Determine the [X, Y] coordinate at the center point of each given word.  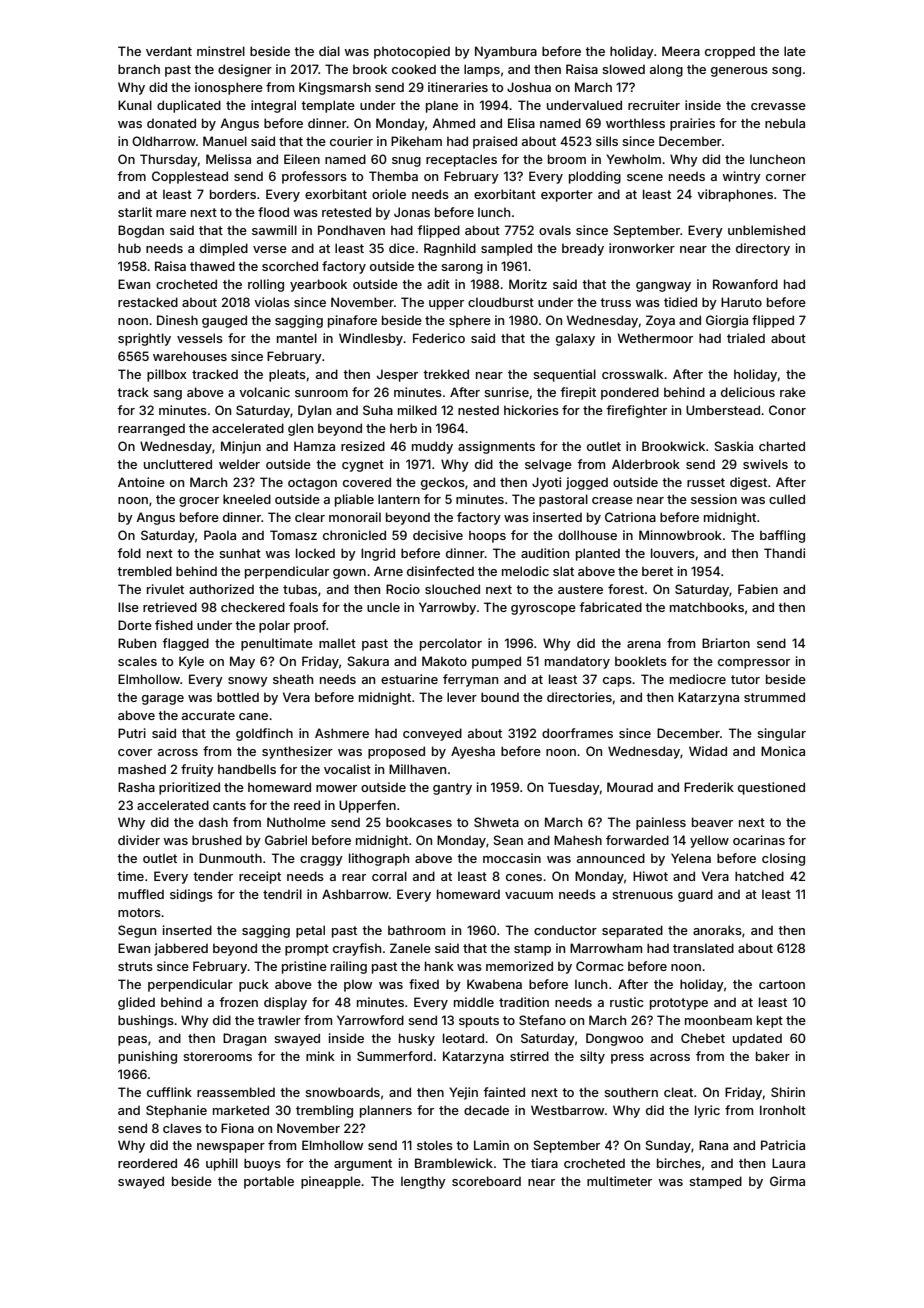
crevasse [778, 106]
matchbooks [707, 607]
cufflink [169, 1092]
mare [171, 213]
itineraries [458, 87]
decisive [438, 535]
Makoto [444, 661]
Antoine [141, 482]
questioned [771, 788]
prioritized [189, 788]
